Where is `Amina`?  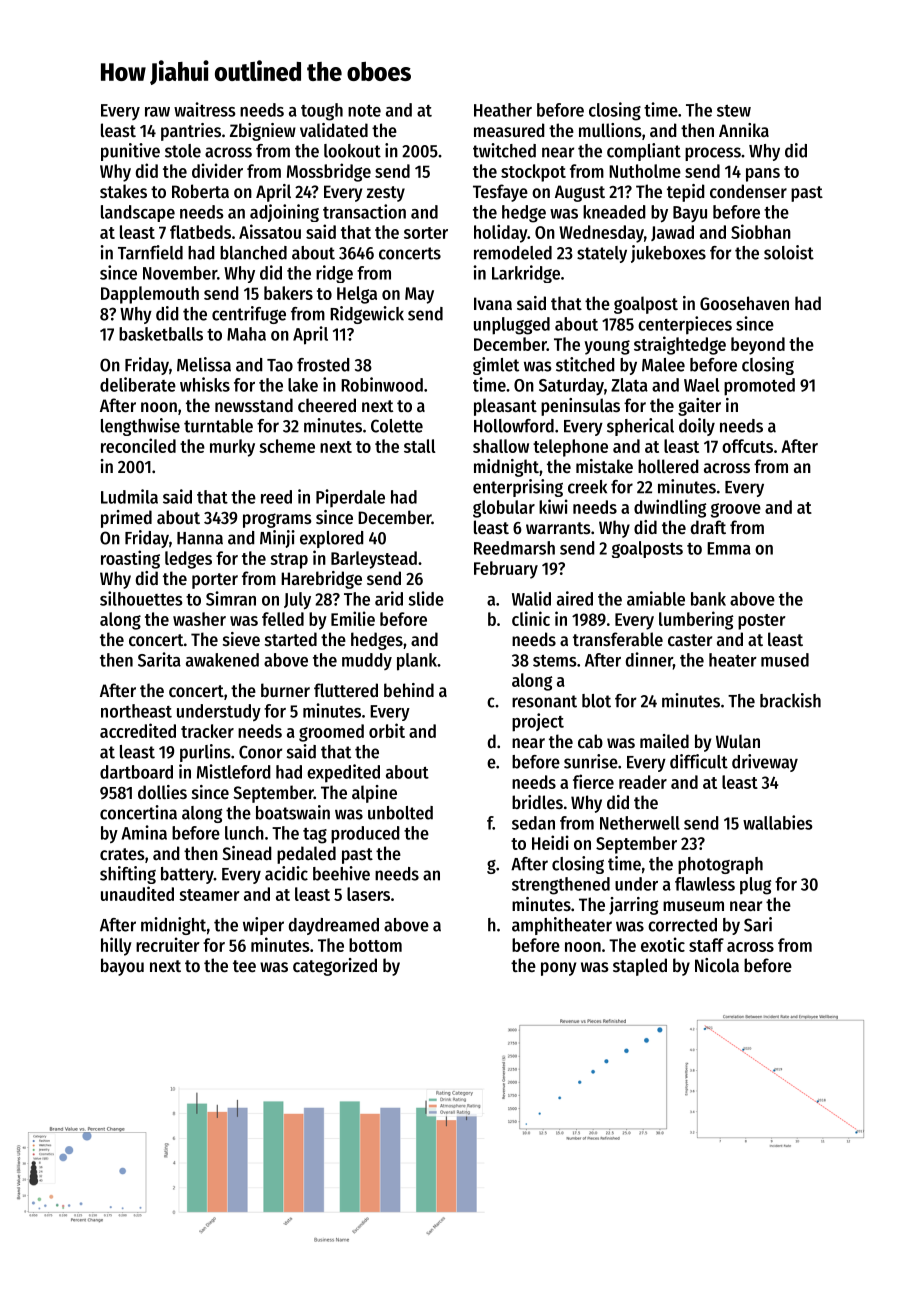 Amina is located at coordinates (144, 832).
